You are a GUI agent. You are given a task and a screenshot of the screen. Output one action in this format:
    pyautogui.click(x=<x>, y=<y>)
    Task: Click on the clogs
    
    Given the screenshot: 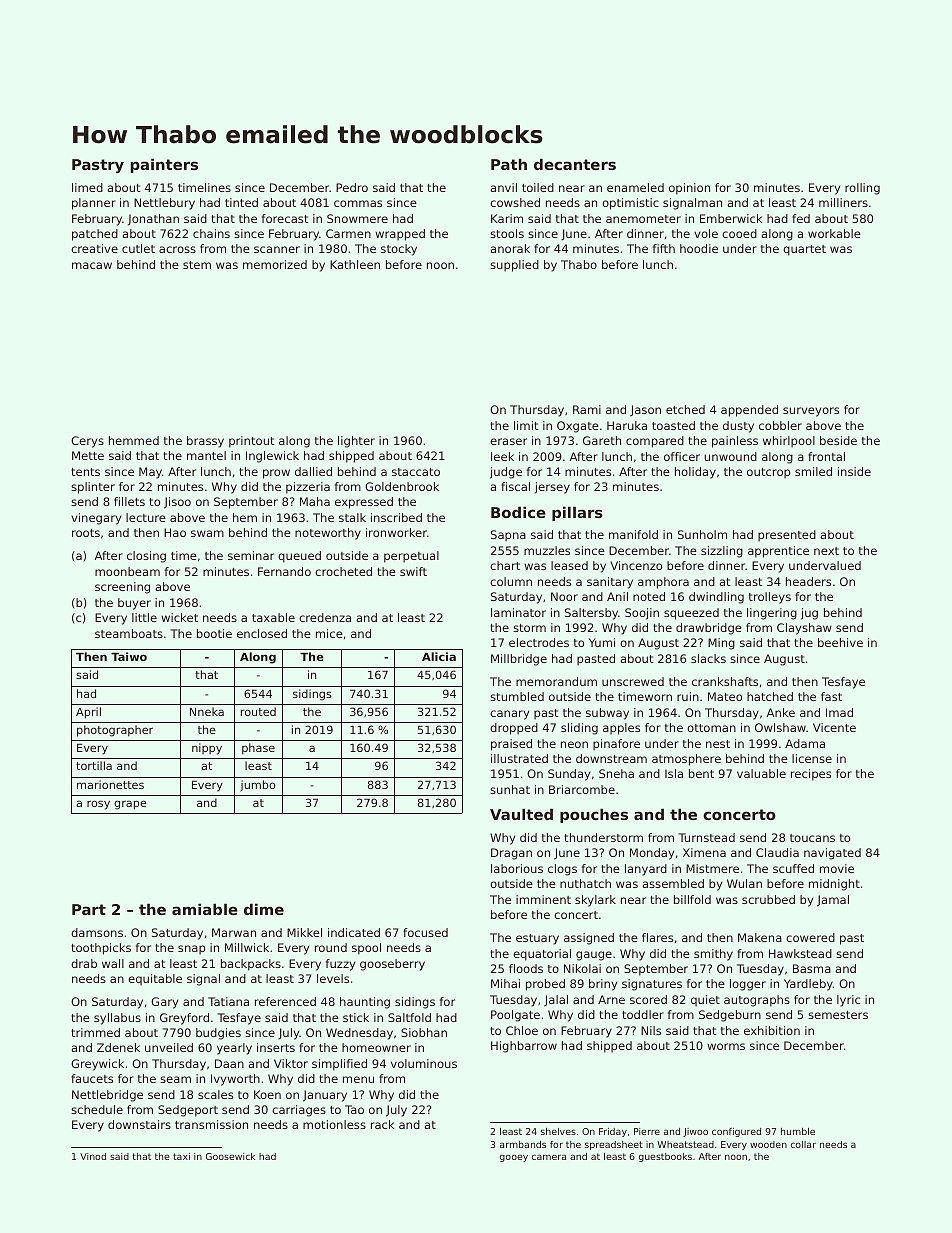 What is the action you would take?
    pyautogui.click(x=562, y=870)
